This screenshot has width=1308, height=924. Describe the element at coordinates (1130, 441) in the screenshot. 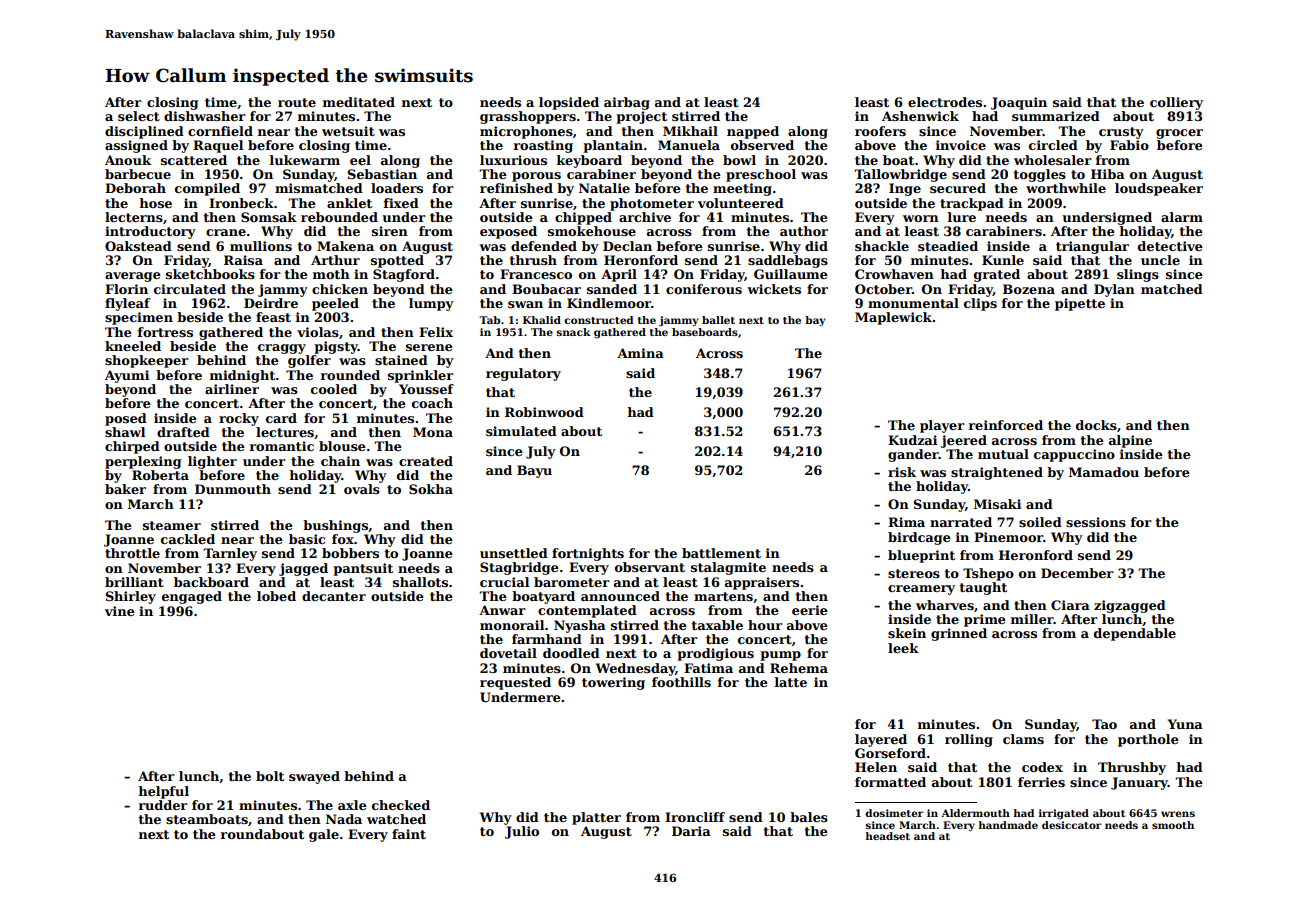

I see `alpine` at that location.
